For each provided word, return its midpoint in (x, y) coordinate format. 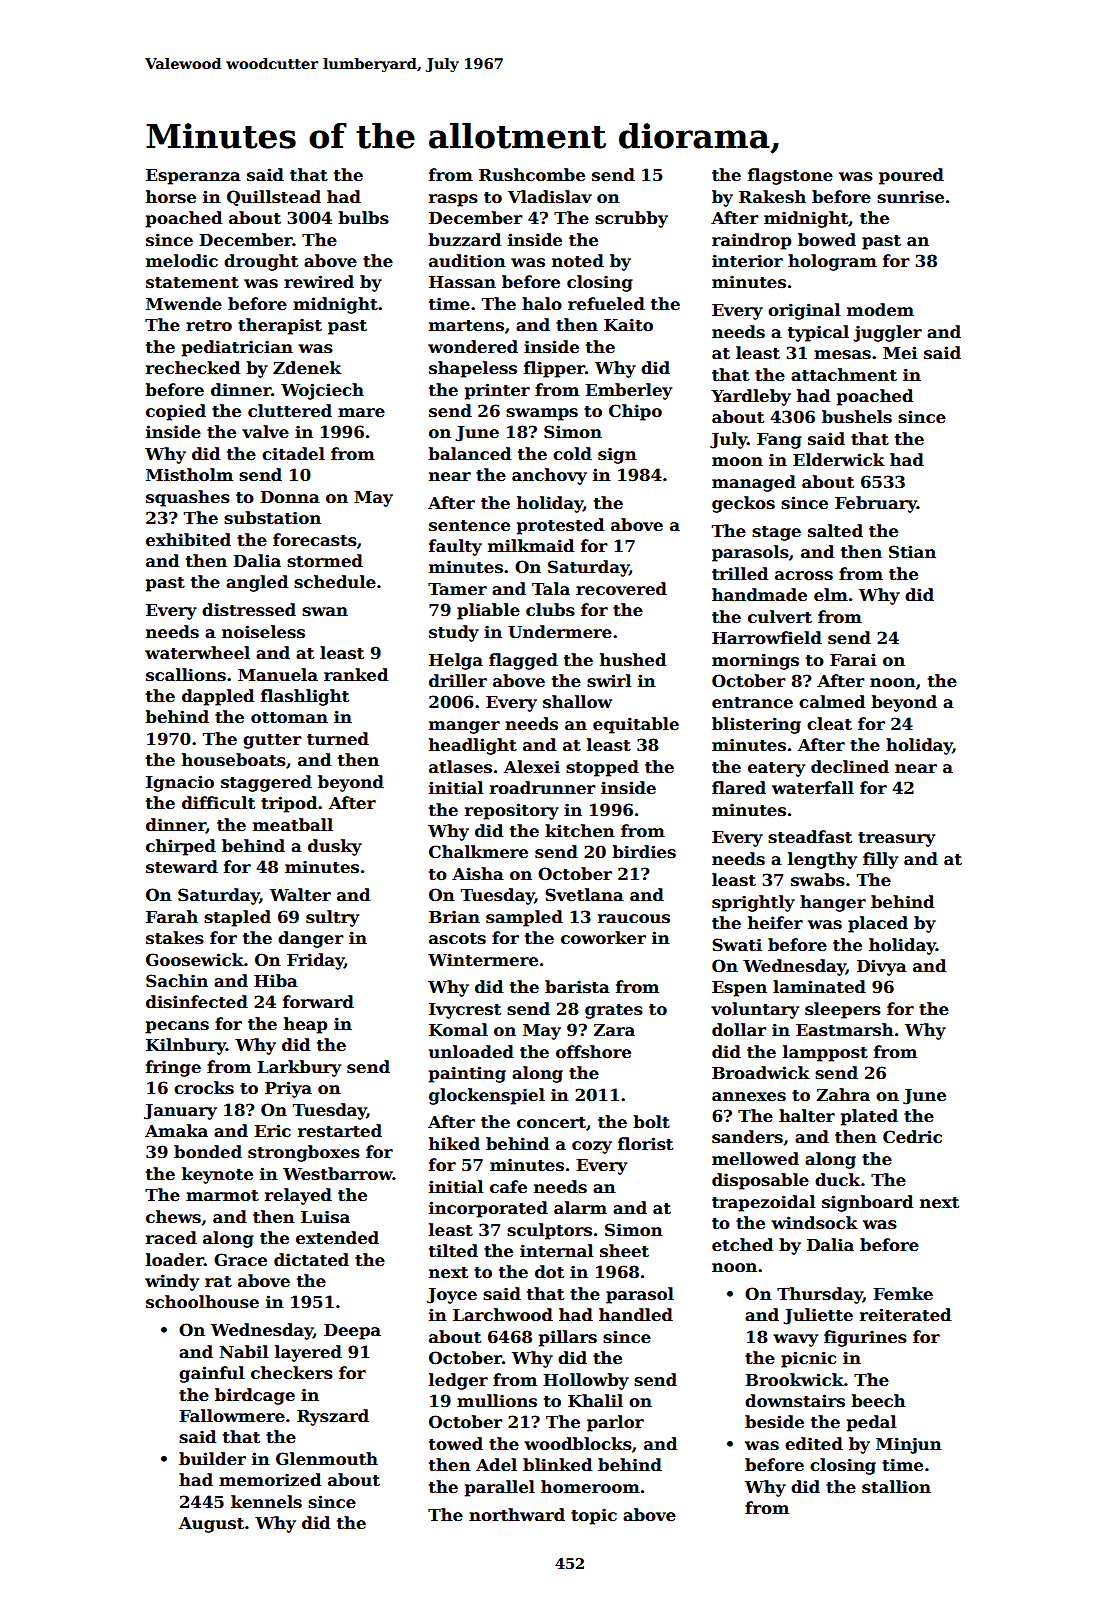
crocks (204, 1088)
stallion (896, 1487)
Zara (614, 1030)
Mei (900, 353)
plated (869, 1117)
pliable (488, 611)
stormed (325, 561)
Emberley (628, 391)
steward (182, 867)
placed (878, 924)
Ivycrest (465, 1011)
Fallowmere (232, 1416)
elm (831, 594)
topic (594, 1516)
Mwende (184, 303)
